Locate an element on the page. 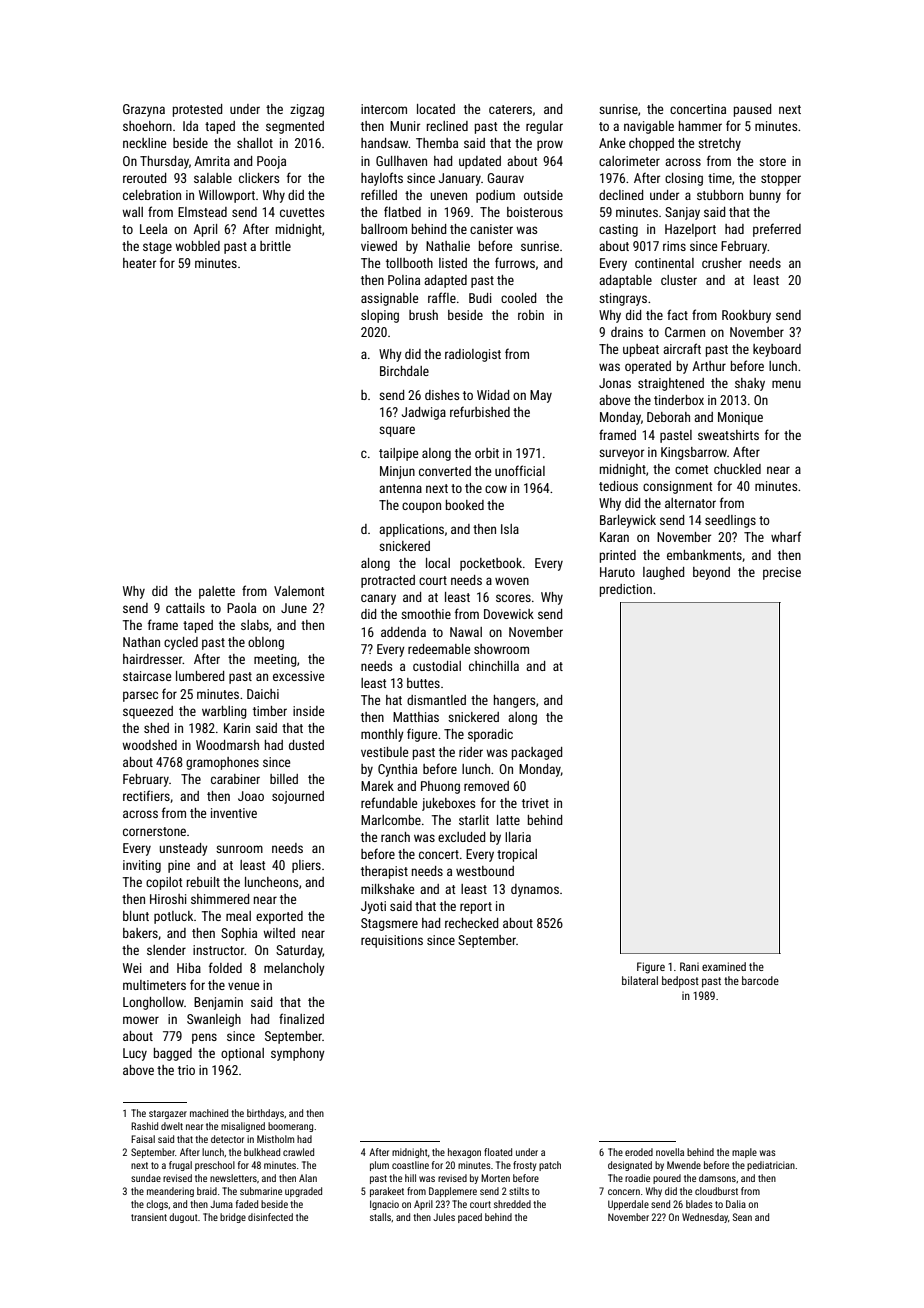 The height and width of the page is (1308, 924). Nathalie is located at coordinates (448, 246).
